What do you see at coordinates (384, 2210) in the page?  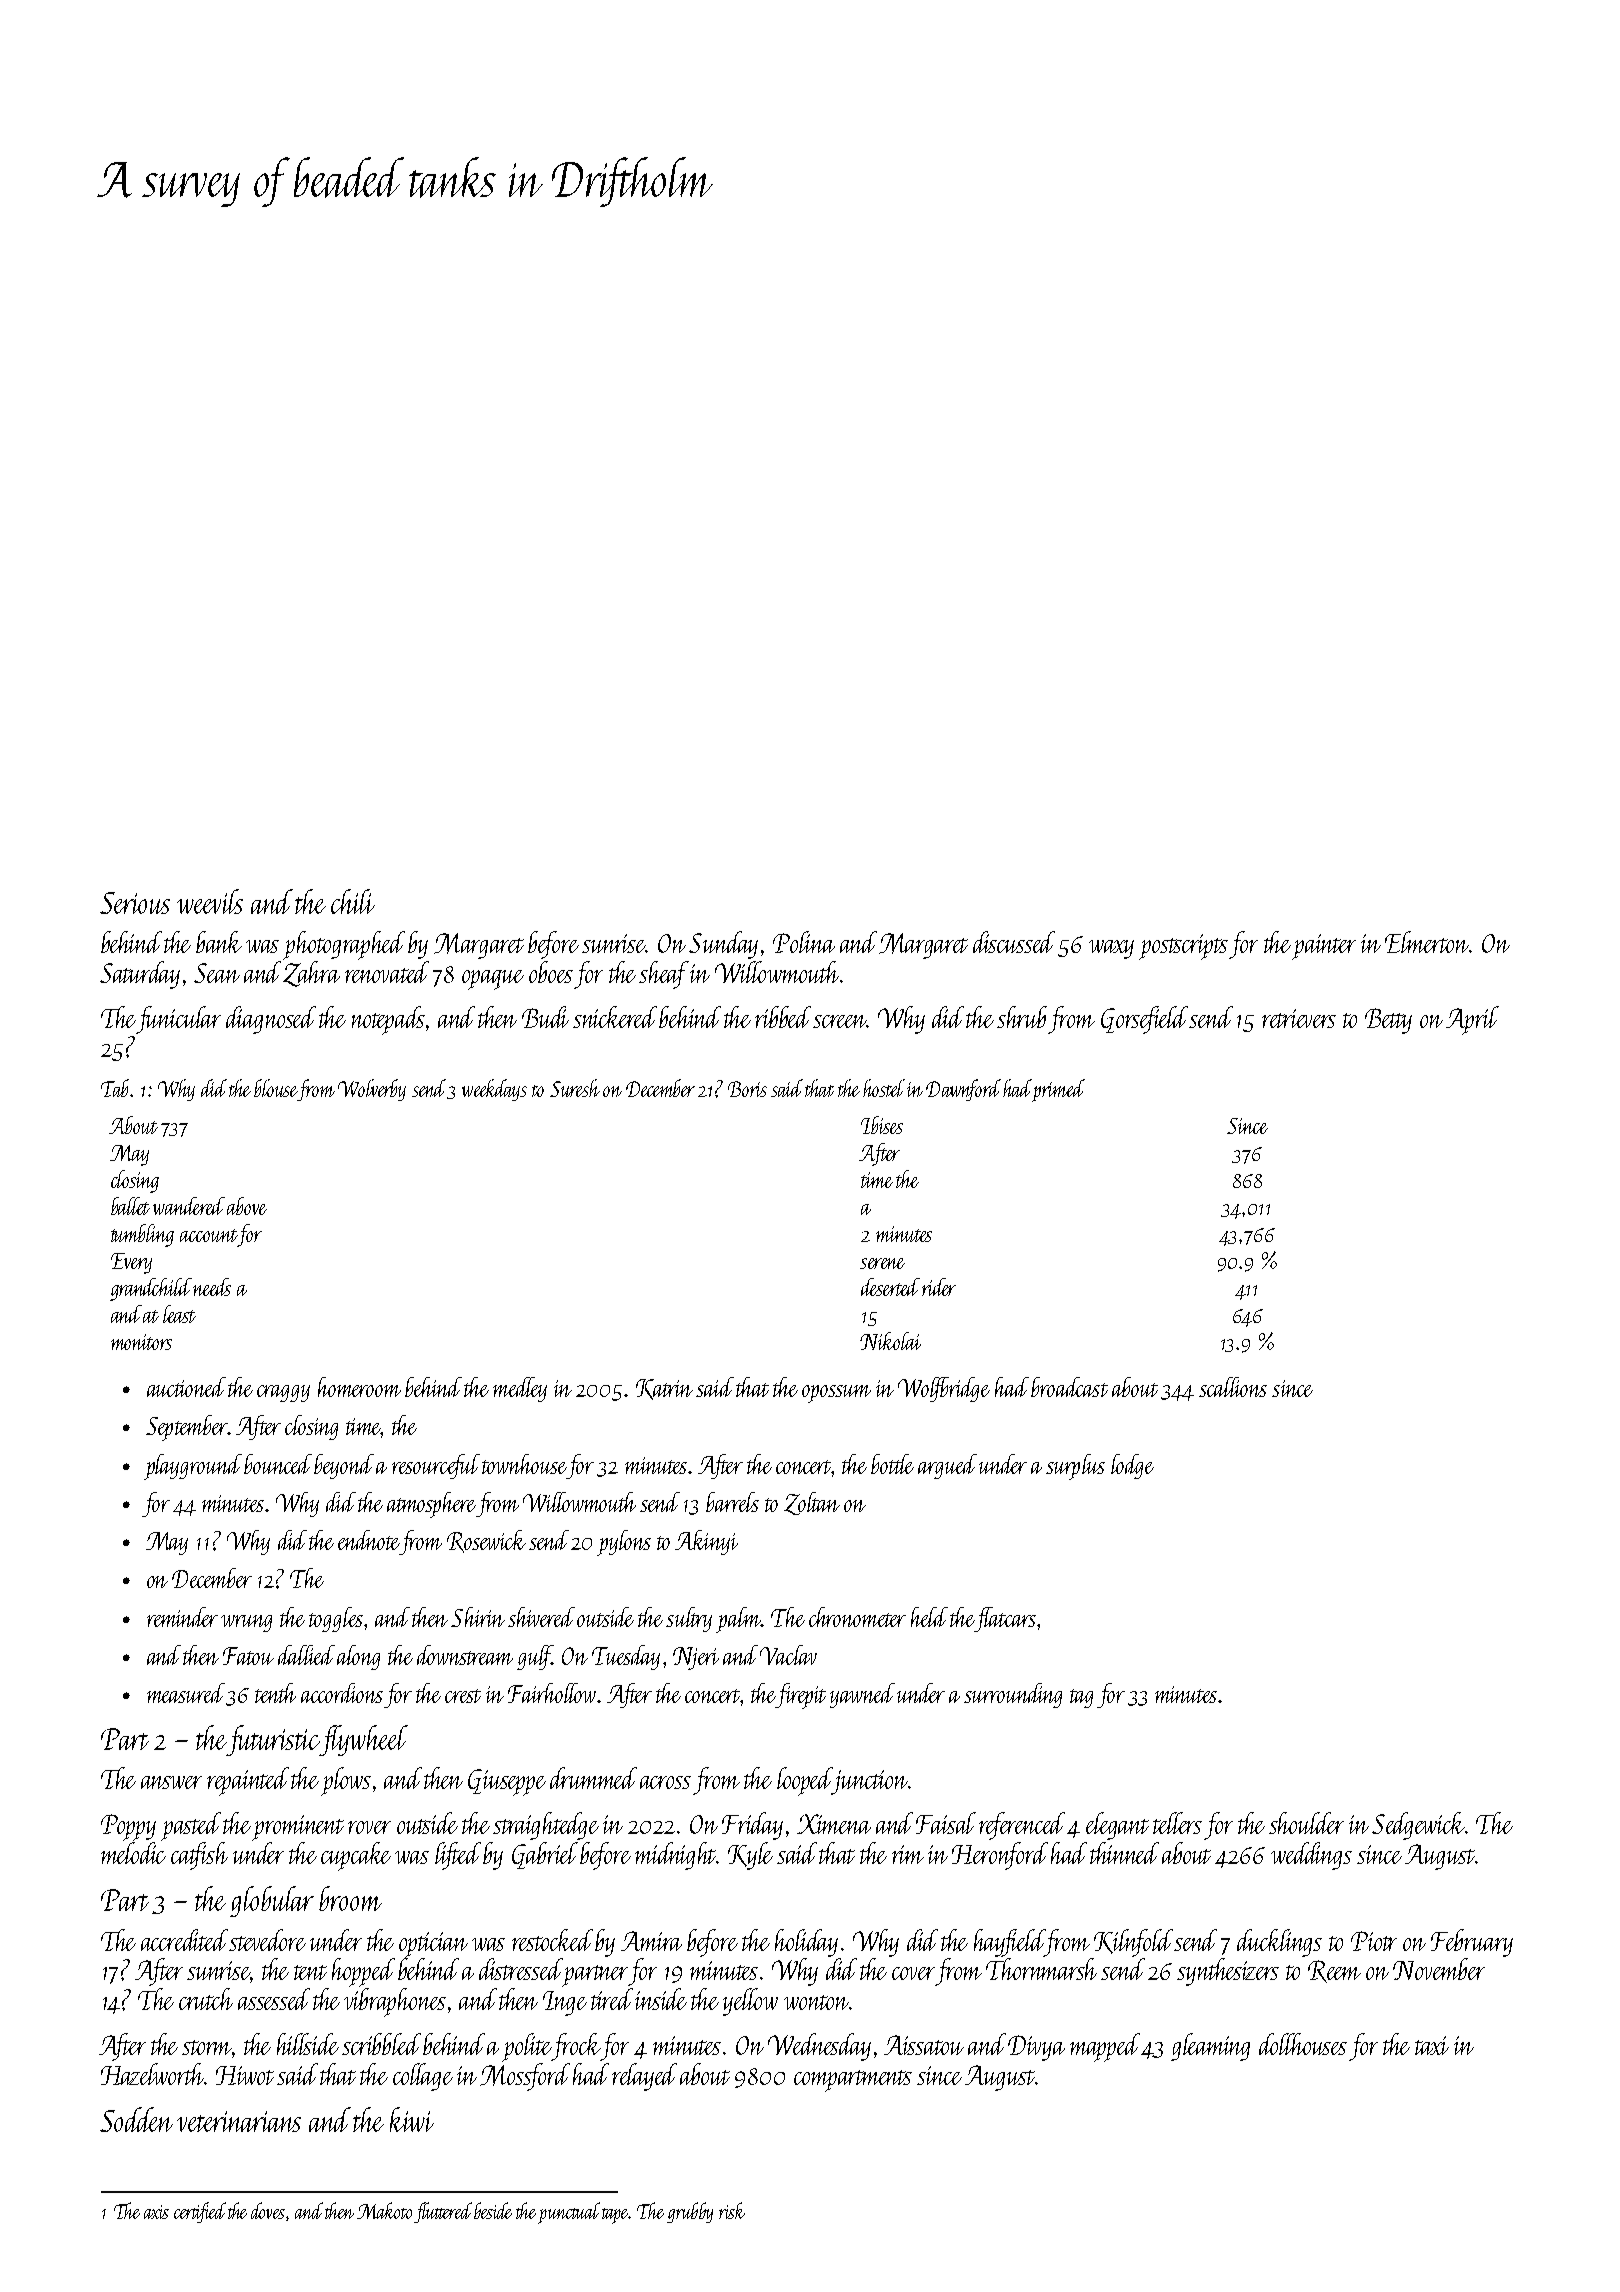 I see `Makoto` at bounding box center [384, 2210].
